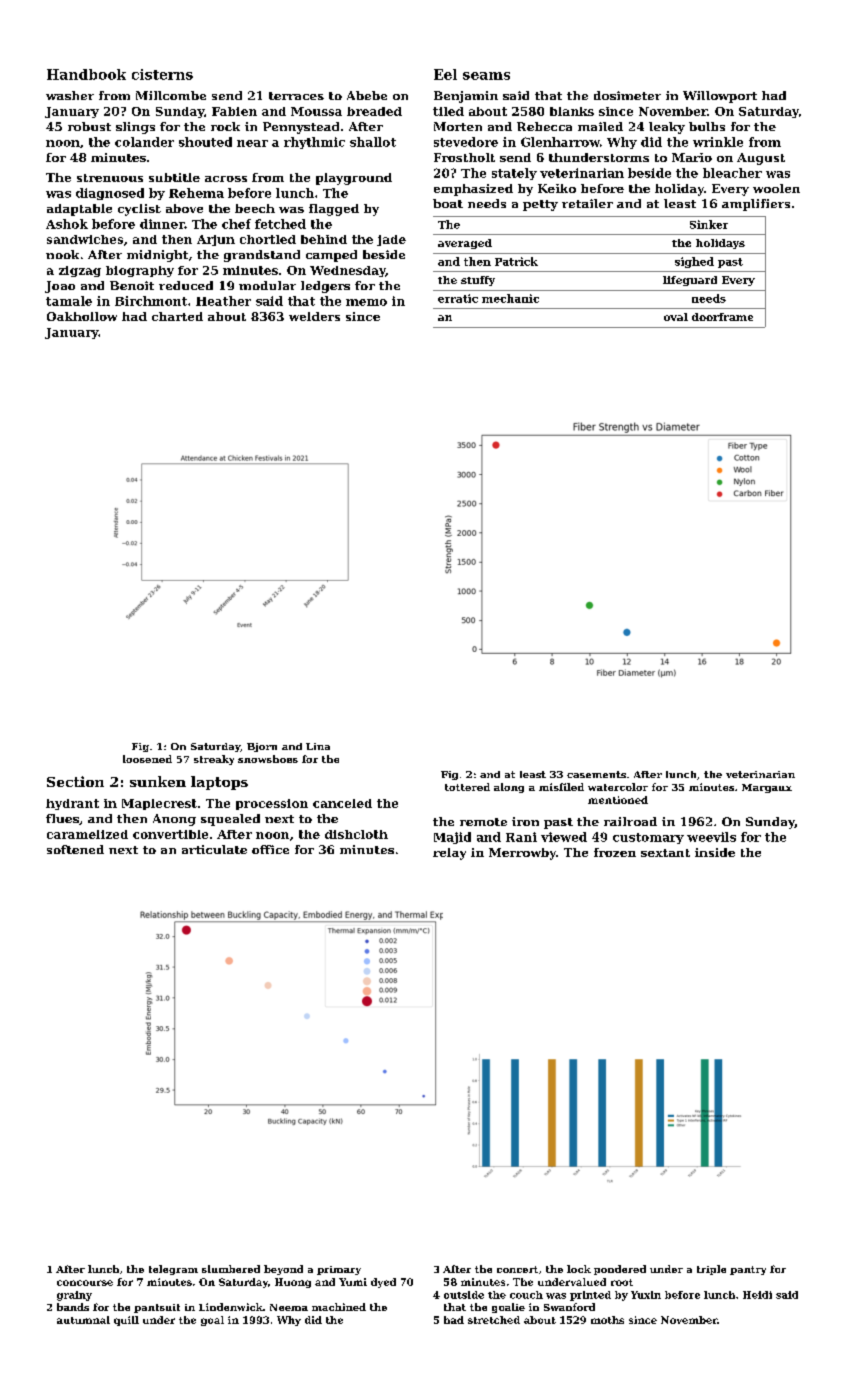 This screenshot has height=1400, width=849. Describe the element at coordinates (255, 208) in the screenshot. I see `beech` at that location.
